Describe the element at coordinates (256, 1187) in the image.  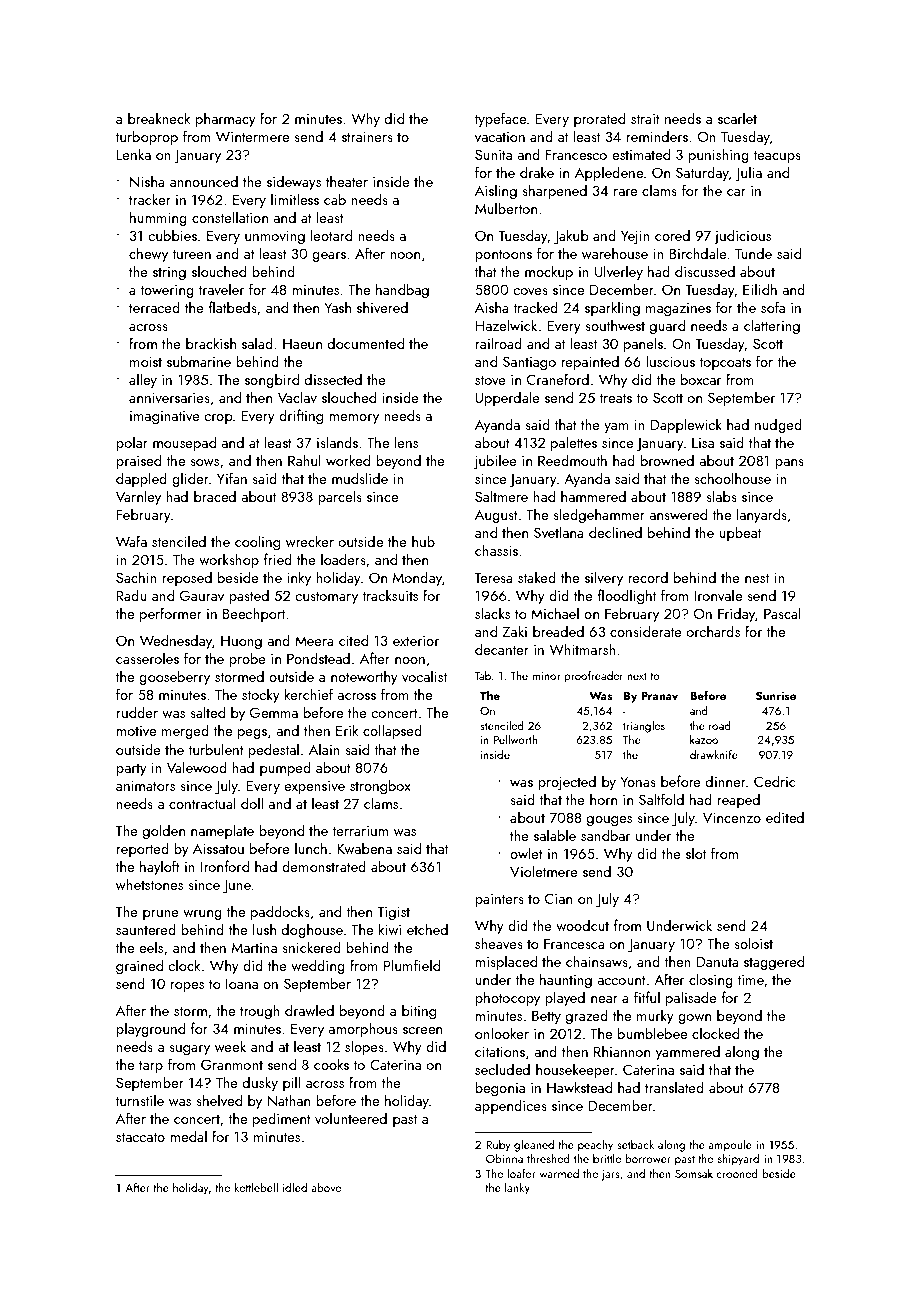
I see `kettlebell` at that location.
